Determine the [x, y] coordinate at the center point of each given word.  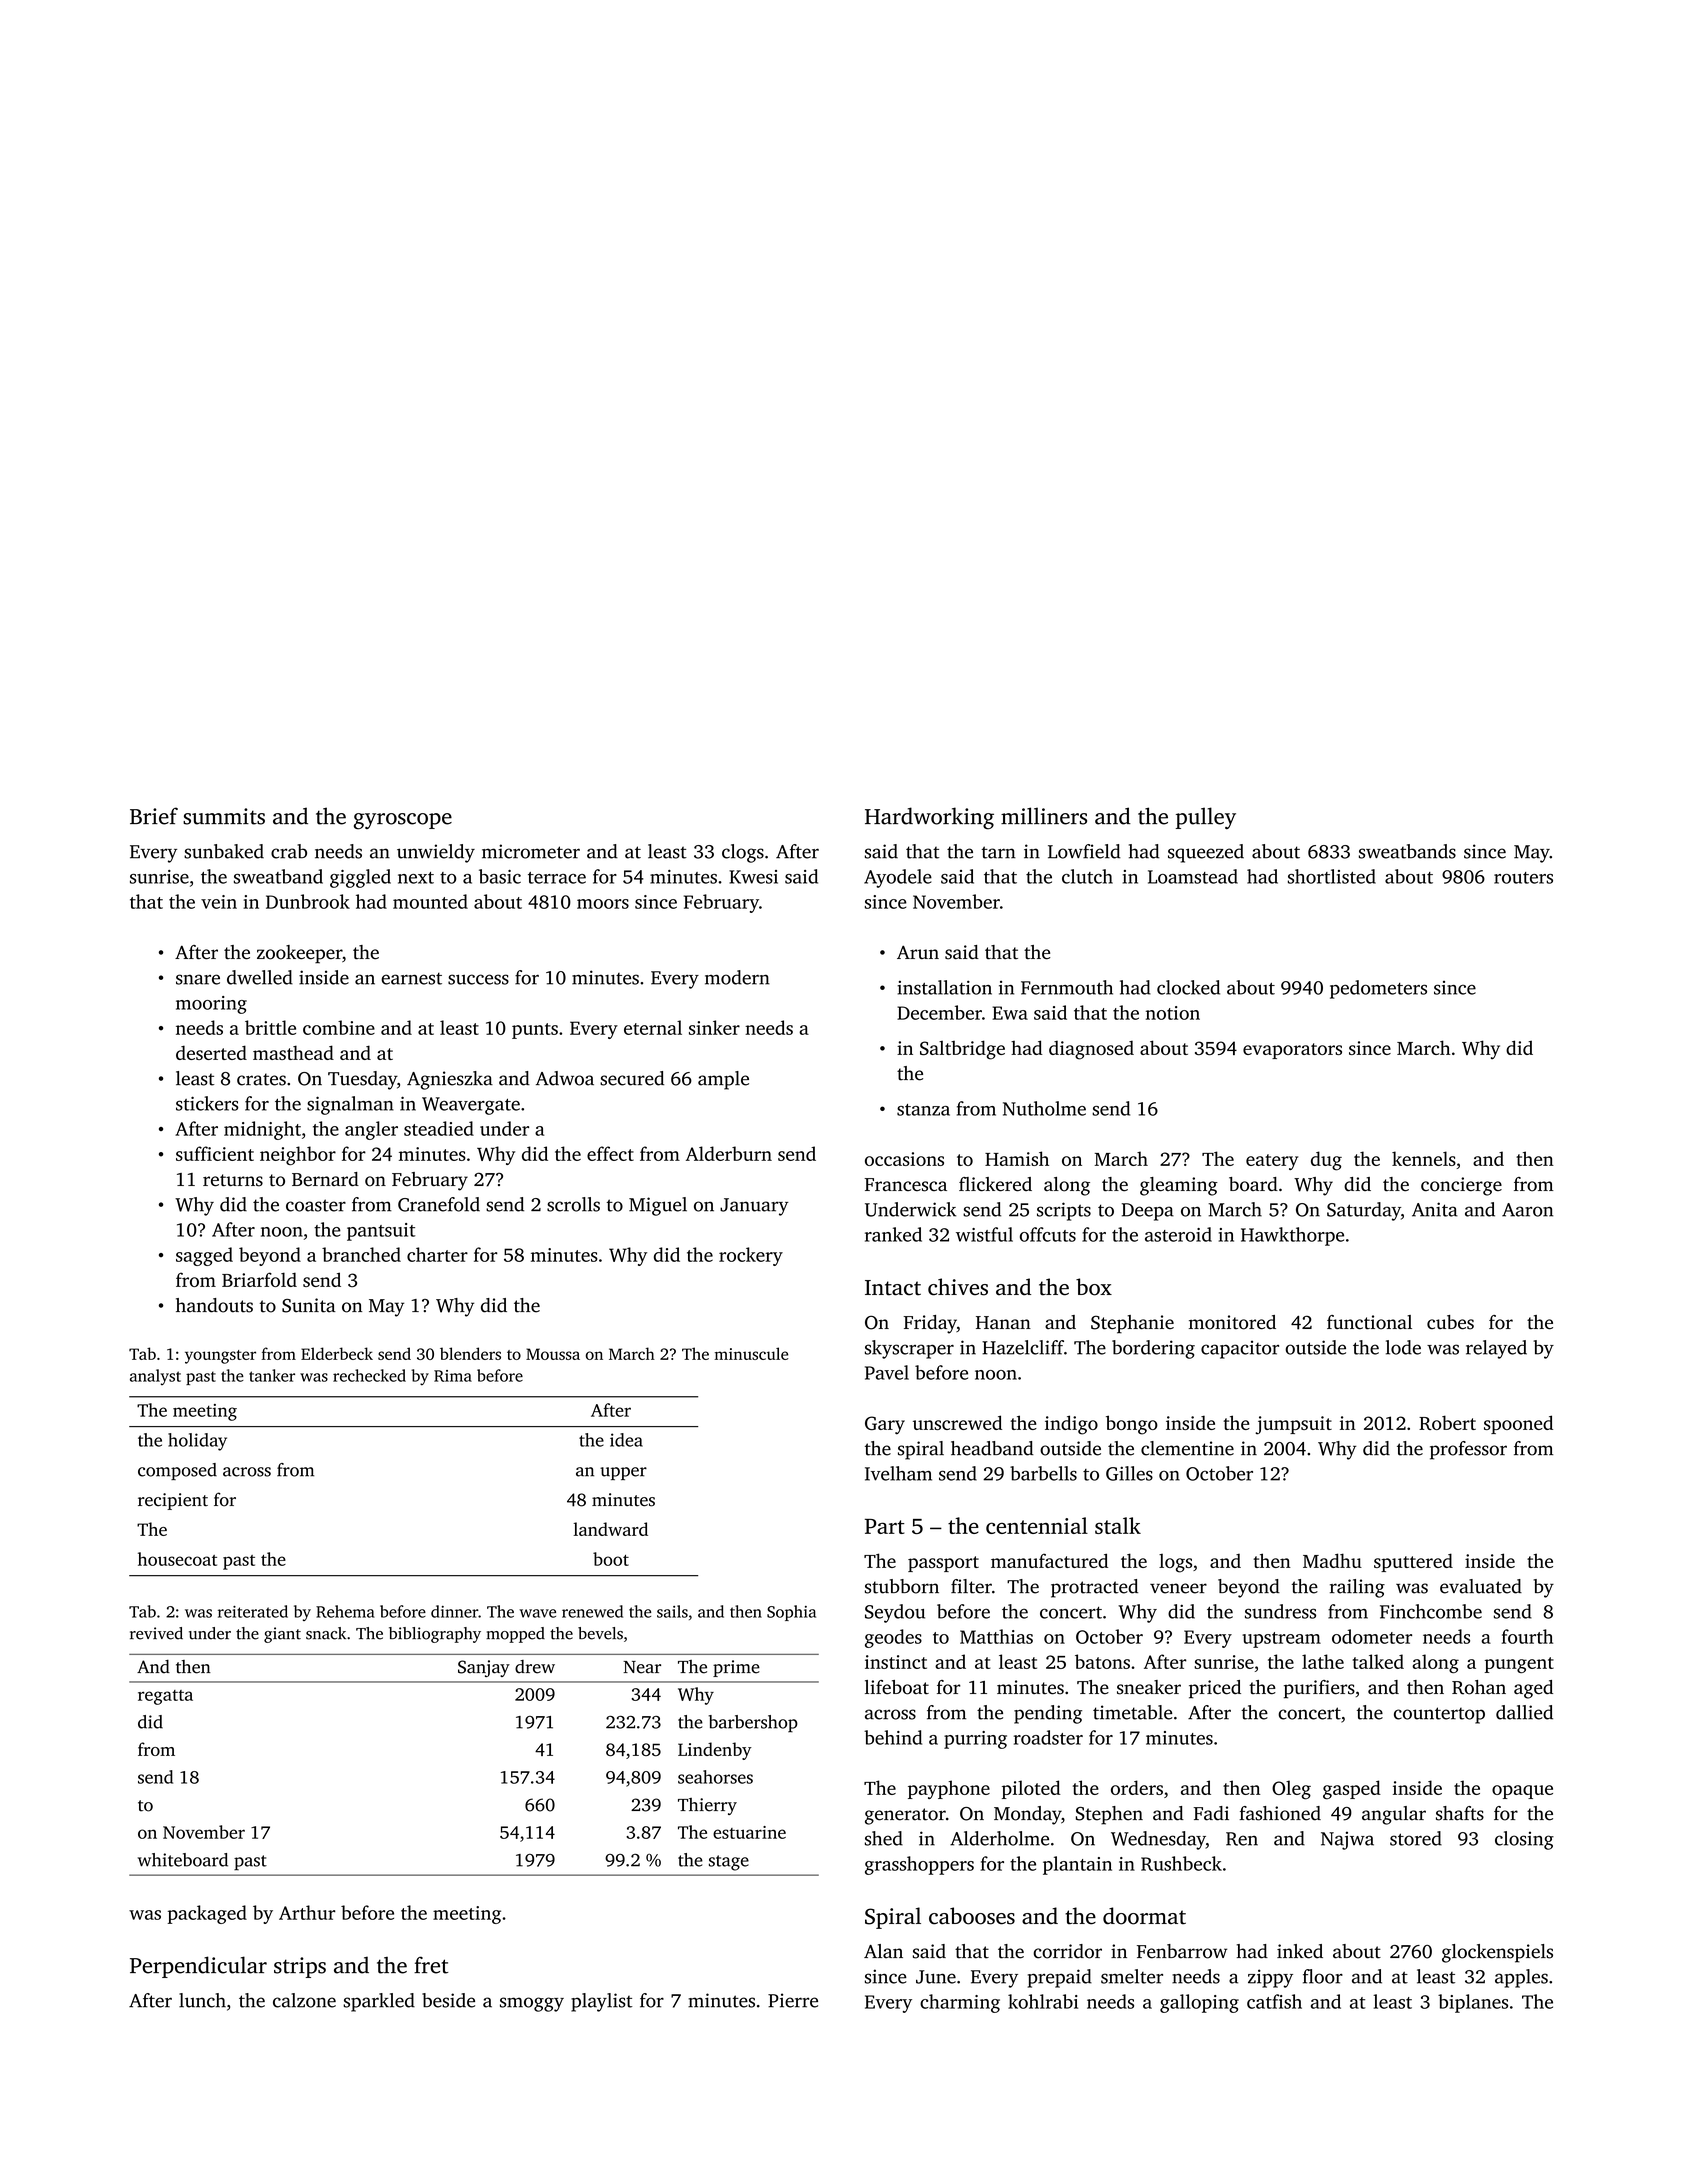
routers [1523, 878]
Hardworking [929, 818]
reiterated [253, 1611]
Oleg [1291, 1790]
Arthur [307, 1912]
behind [893, 1737]
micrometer [531, 851]
